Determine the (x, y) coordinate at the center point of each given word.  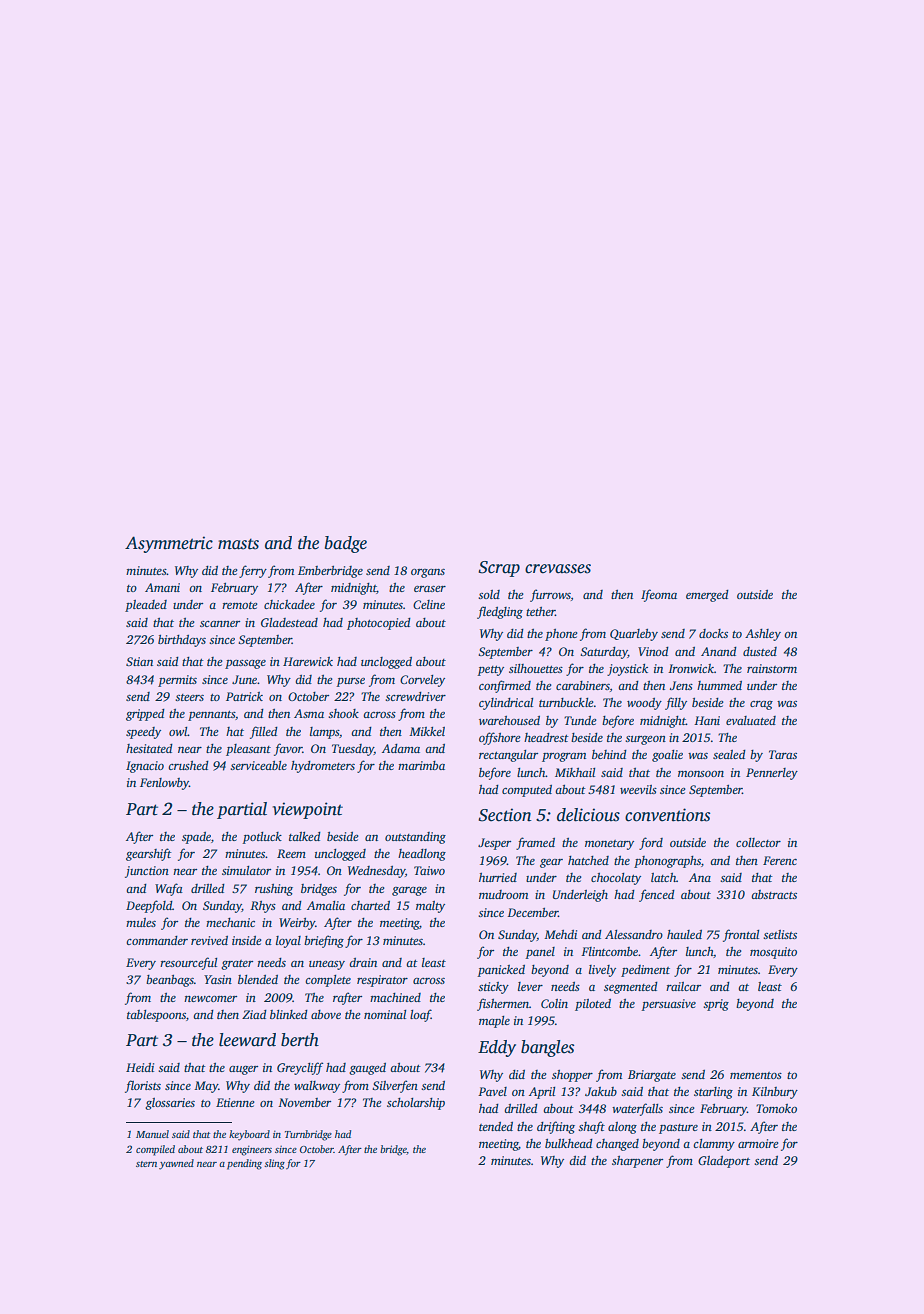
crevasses (558, 569)
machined (395, 997)
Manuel (152, 1134)
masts (238, 544)
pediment (645, 971)
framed (535, 843)
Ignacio (145, 767)
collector (758, 842)
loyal (288, 942)
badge (346, 544)
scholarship (416, 1104)
